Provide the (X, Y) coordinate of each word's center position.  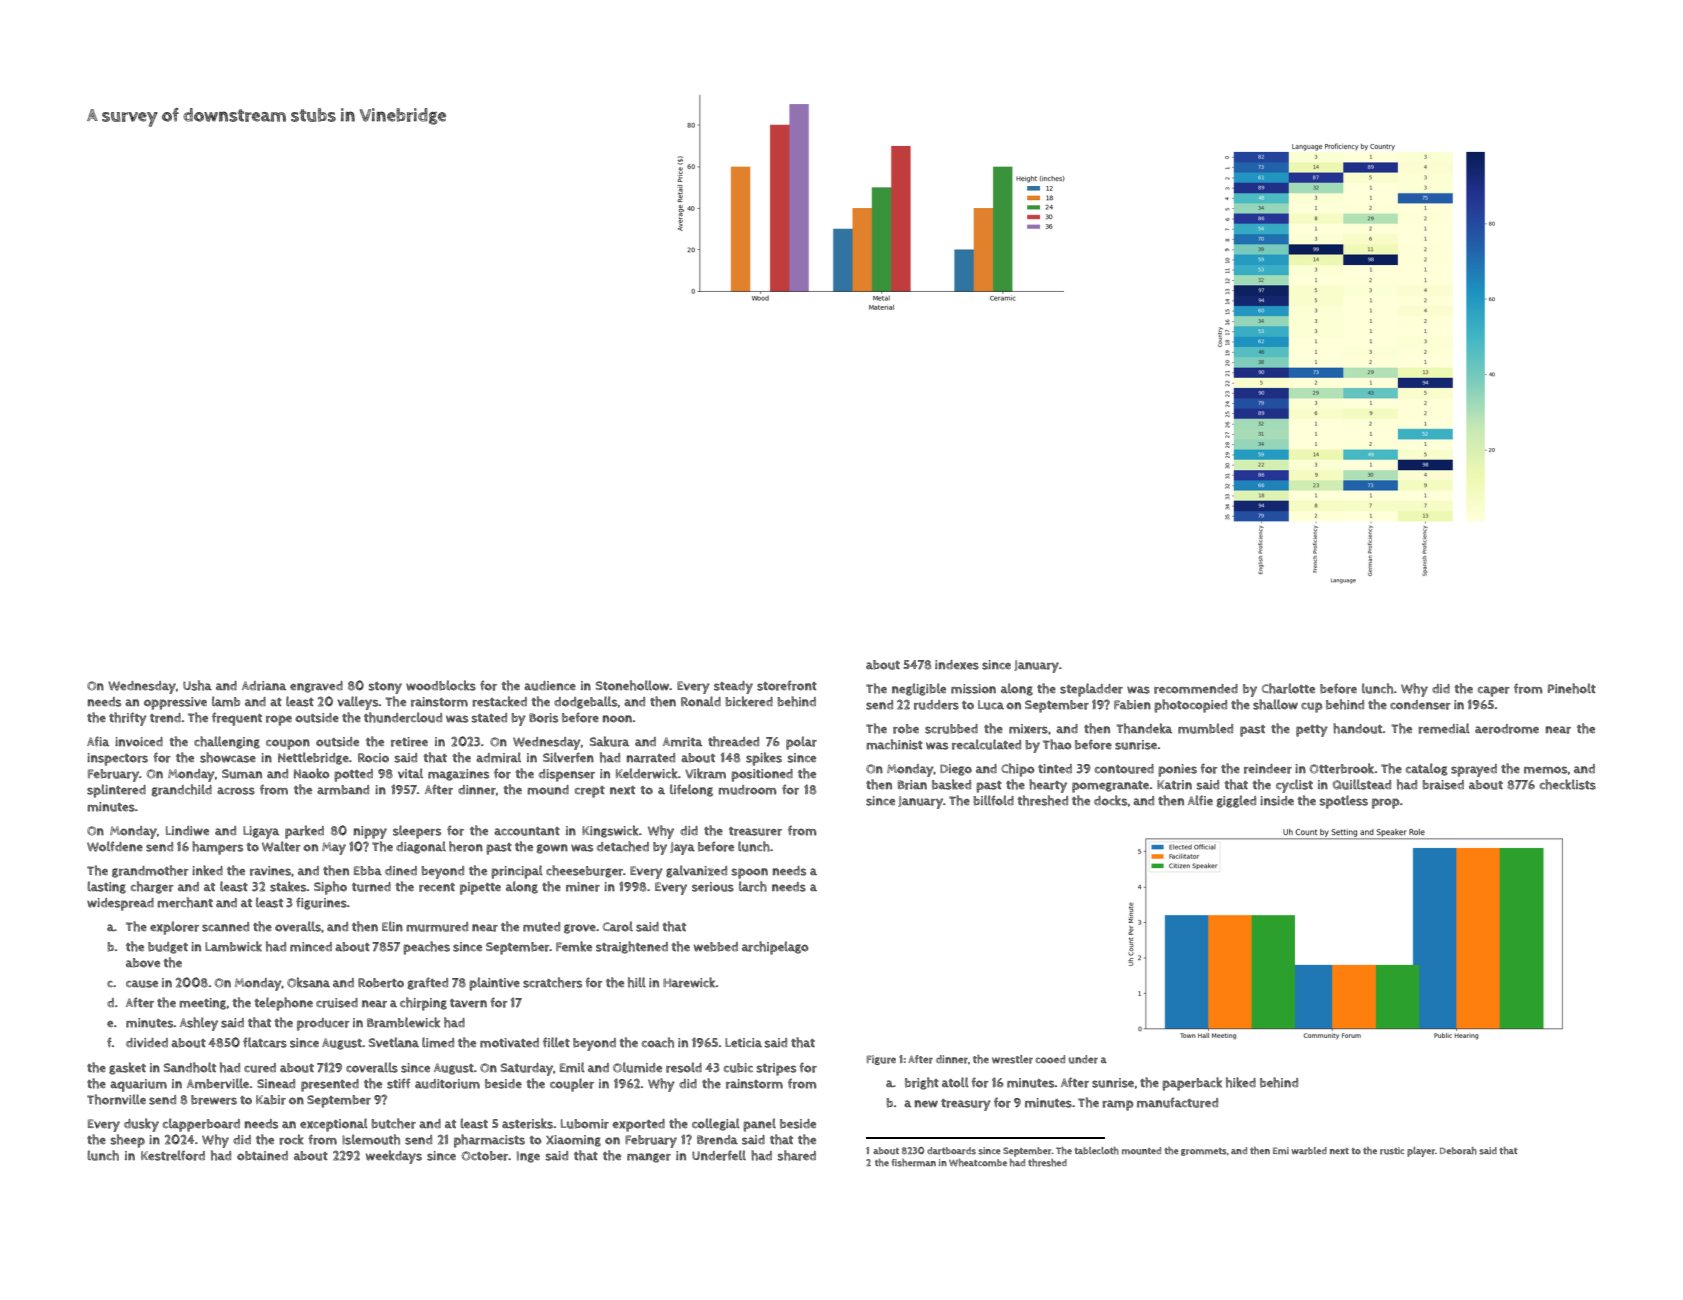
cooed (1050, 1059)
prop (1386, 803)
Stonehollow (633, 685)
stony (385, 688)
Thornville (116, 1099)
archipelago (775, 948)
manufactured (1177, 1102)
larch (753, 886)
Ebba (368, 871)
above (143, 963)
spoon (749, 873)
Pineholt (1572, 688)
